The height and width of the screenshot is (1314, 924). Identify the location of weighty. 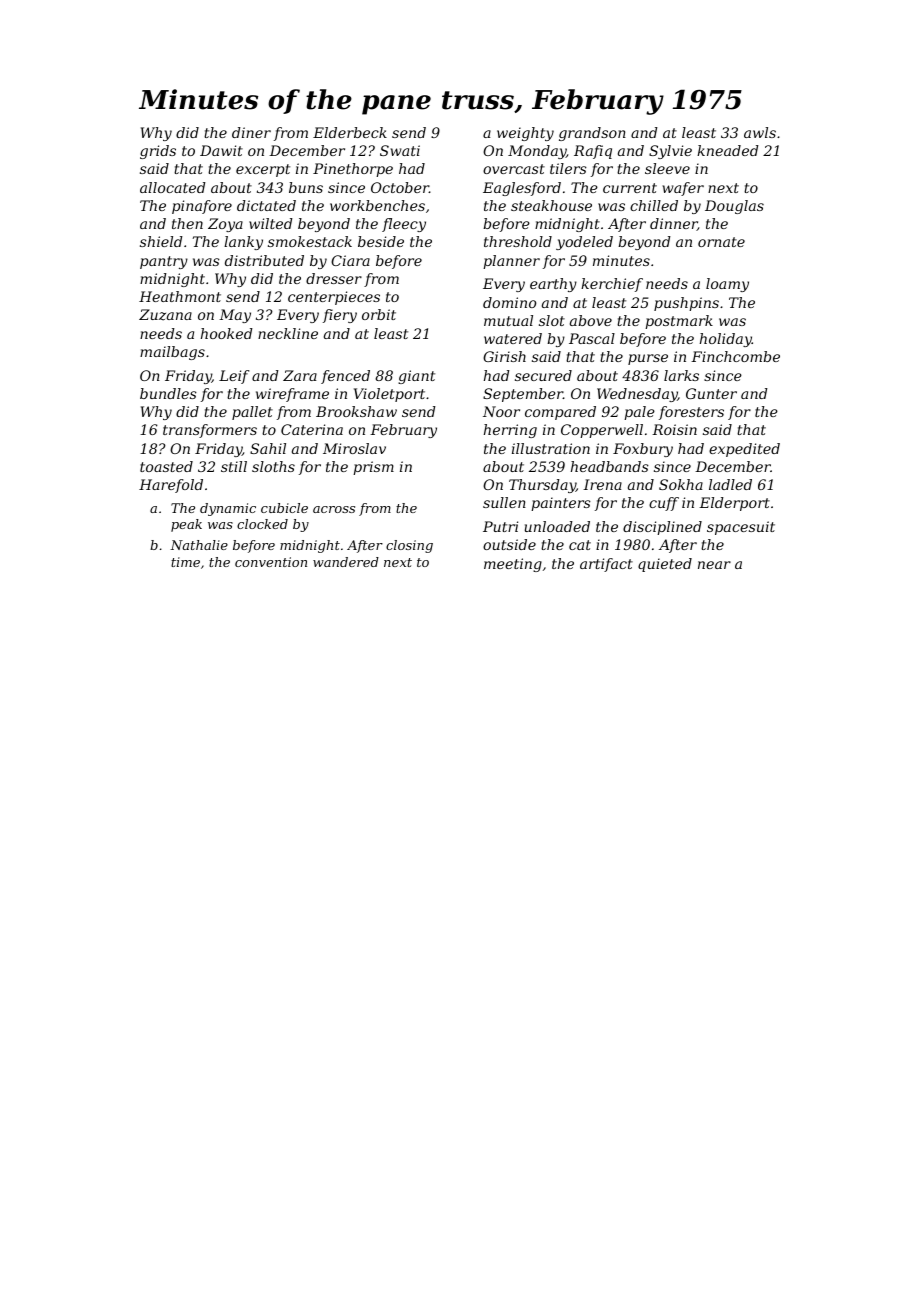
(525, 134).
